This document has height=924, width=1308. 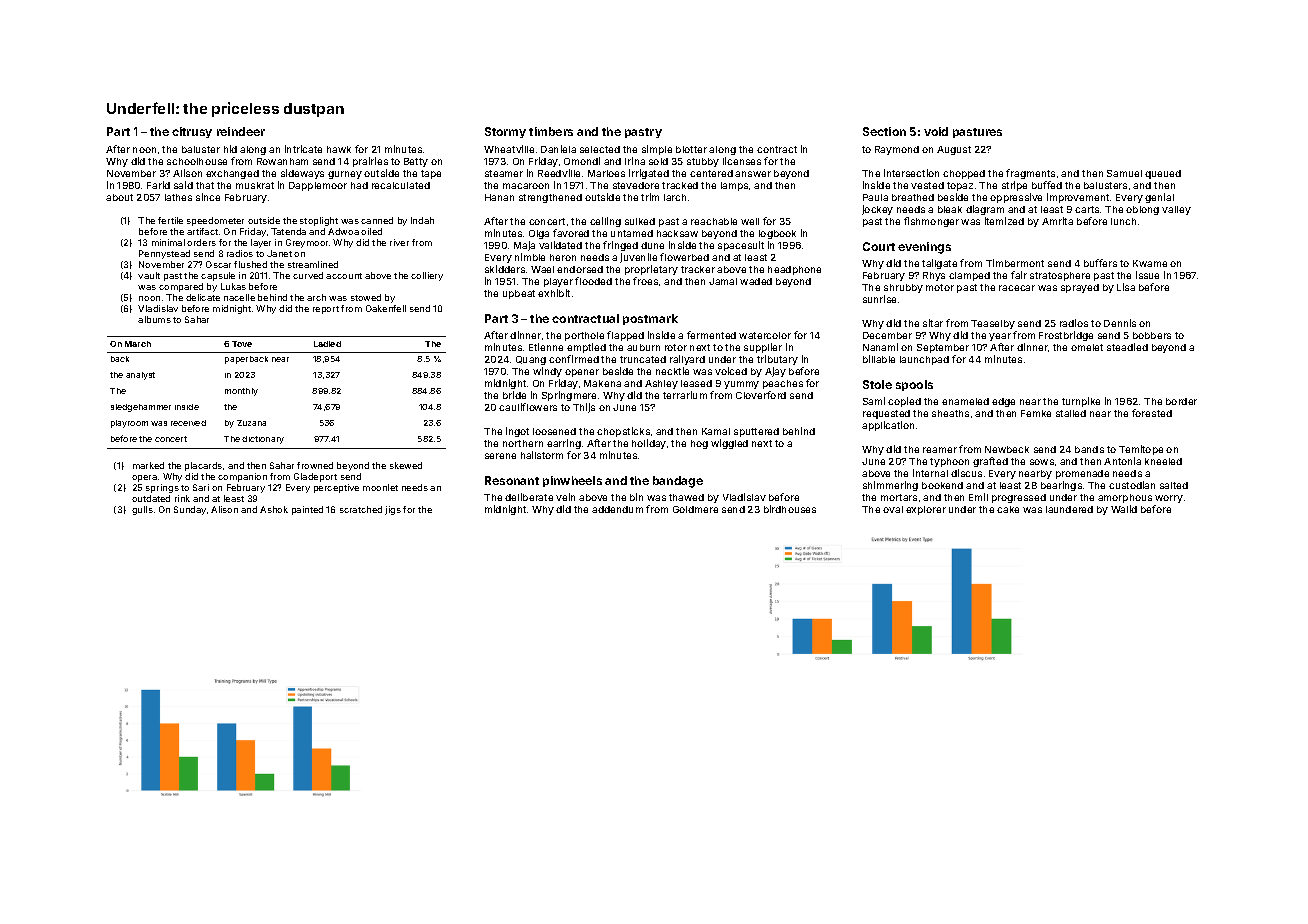 I want to click on sulked, so click(x=640, y=221).
